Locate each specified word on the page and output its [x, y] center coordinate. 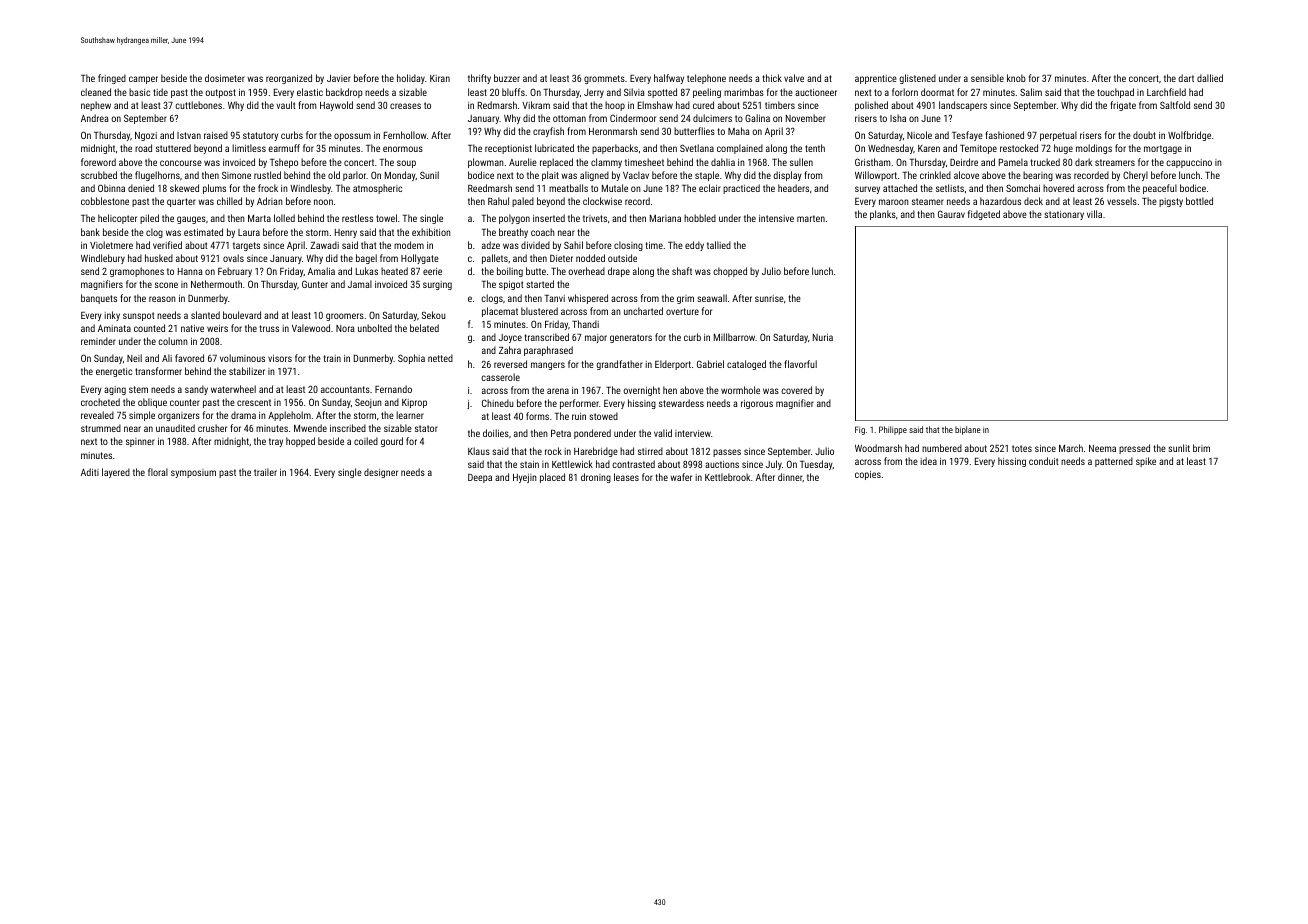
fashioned [1005, 135]
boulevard [242, 315]
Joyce [510, 338]
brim [1201, 448]
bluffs [513, 92]
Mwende [310, 428]
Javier [339, 78]
